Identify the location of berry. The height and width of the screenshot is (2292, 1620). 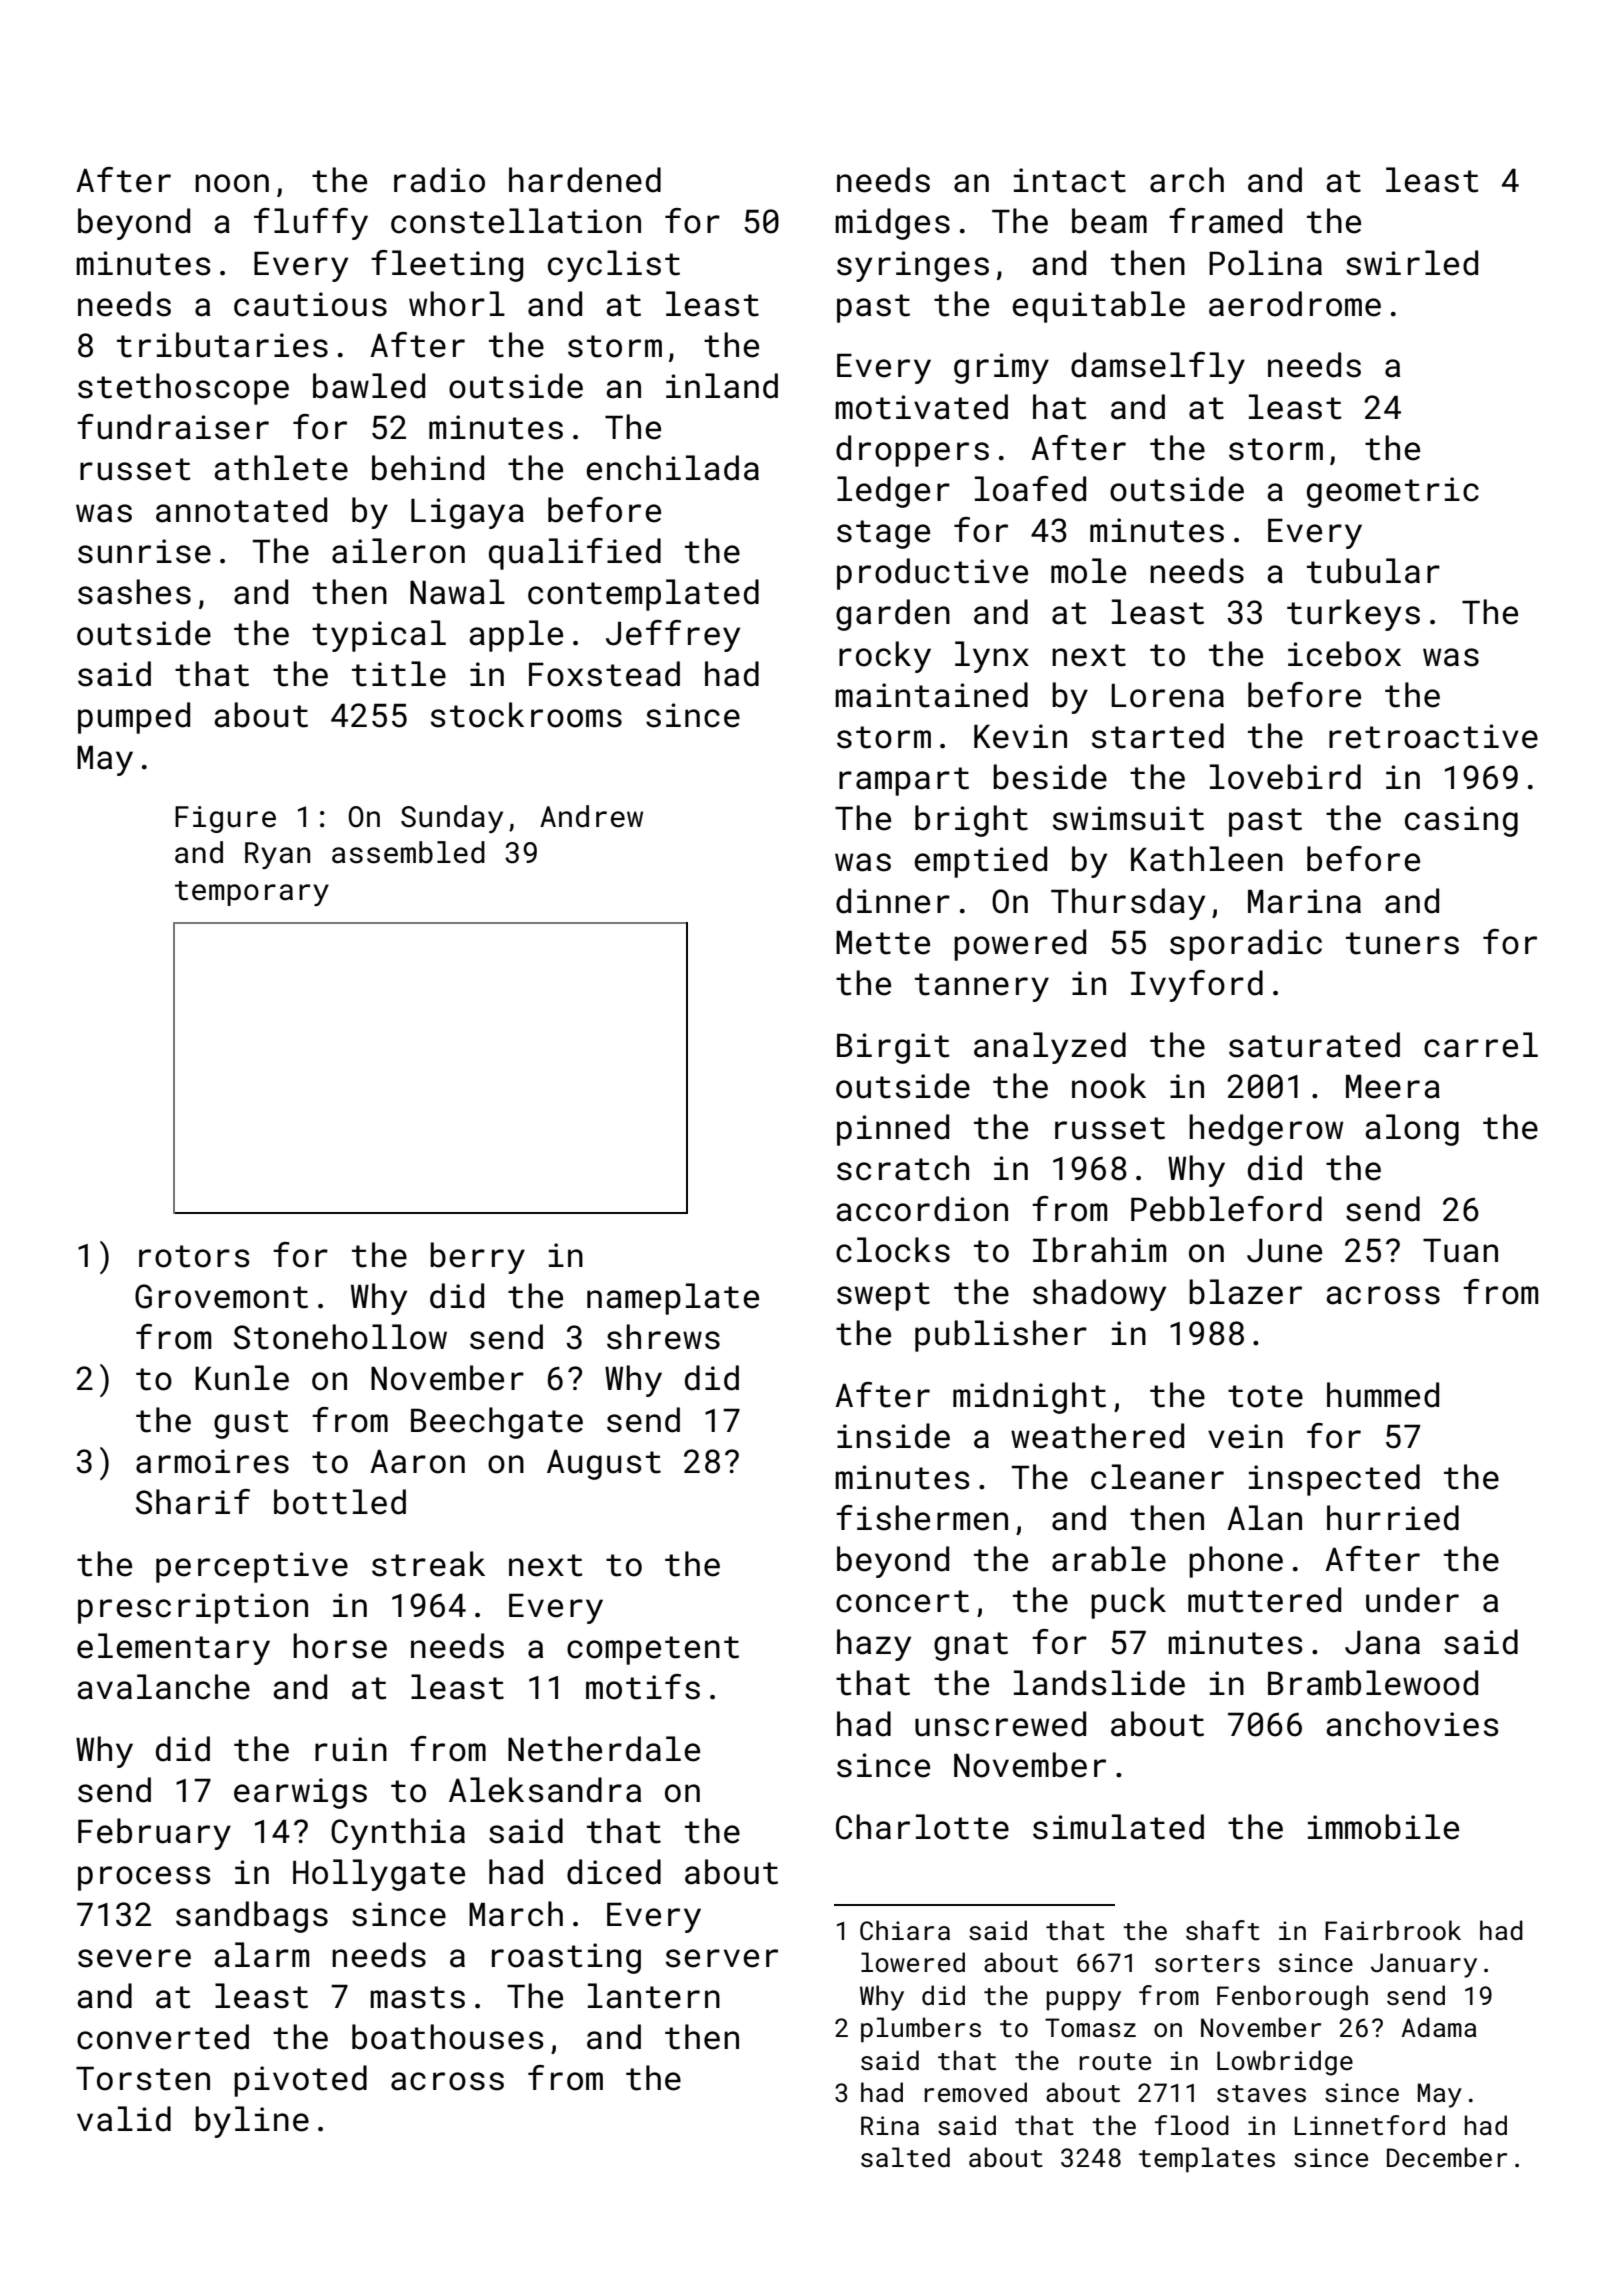
(477, 1258).
